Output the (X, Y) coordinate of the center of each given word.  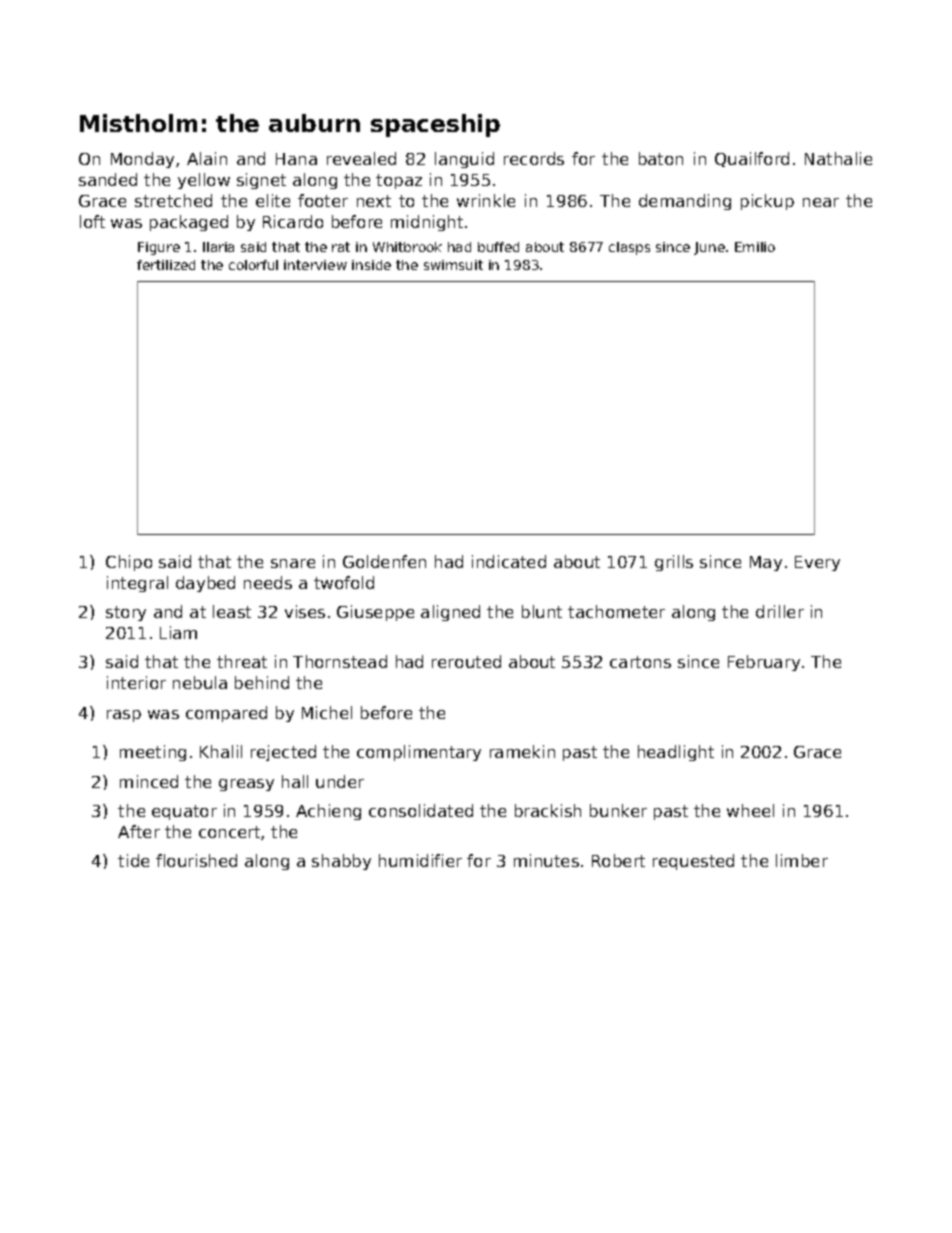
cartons (640, 662)
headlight (676, 753)
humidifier (420, 860)
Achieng (328, 812)
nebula (200, 682)
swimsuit (453, 265)
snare (293, 563)
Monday (142, 160)
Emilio (755, 247)
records (534, 158)
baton (661, 158)
